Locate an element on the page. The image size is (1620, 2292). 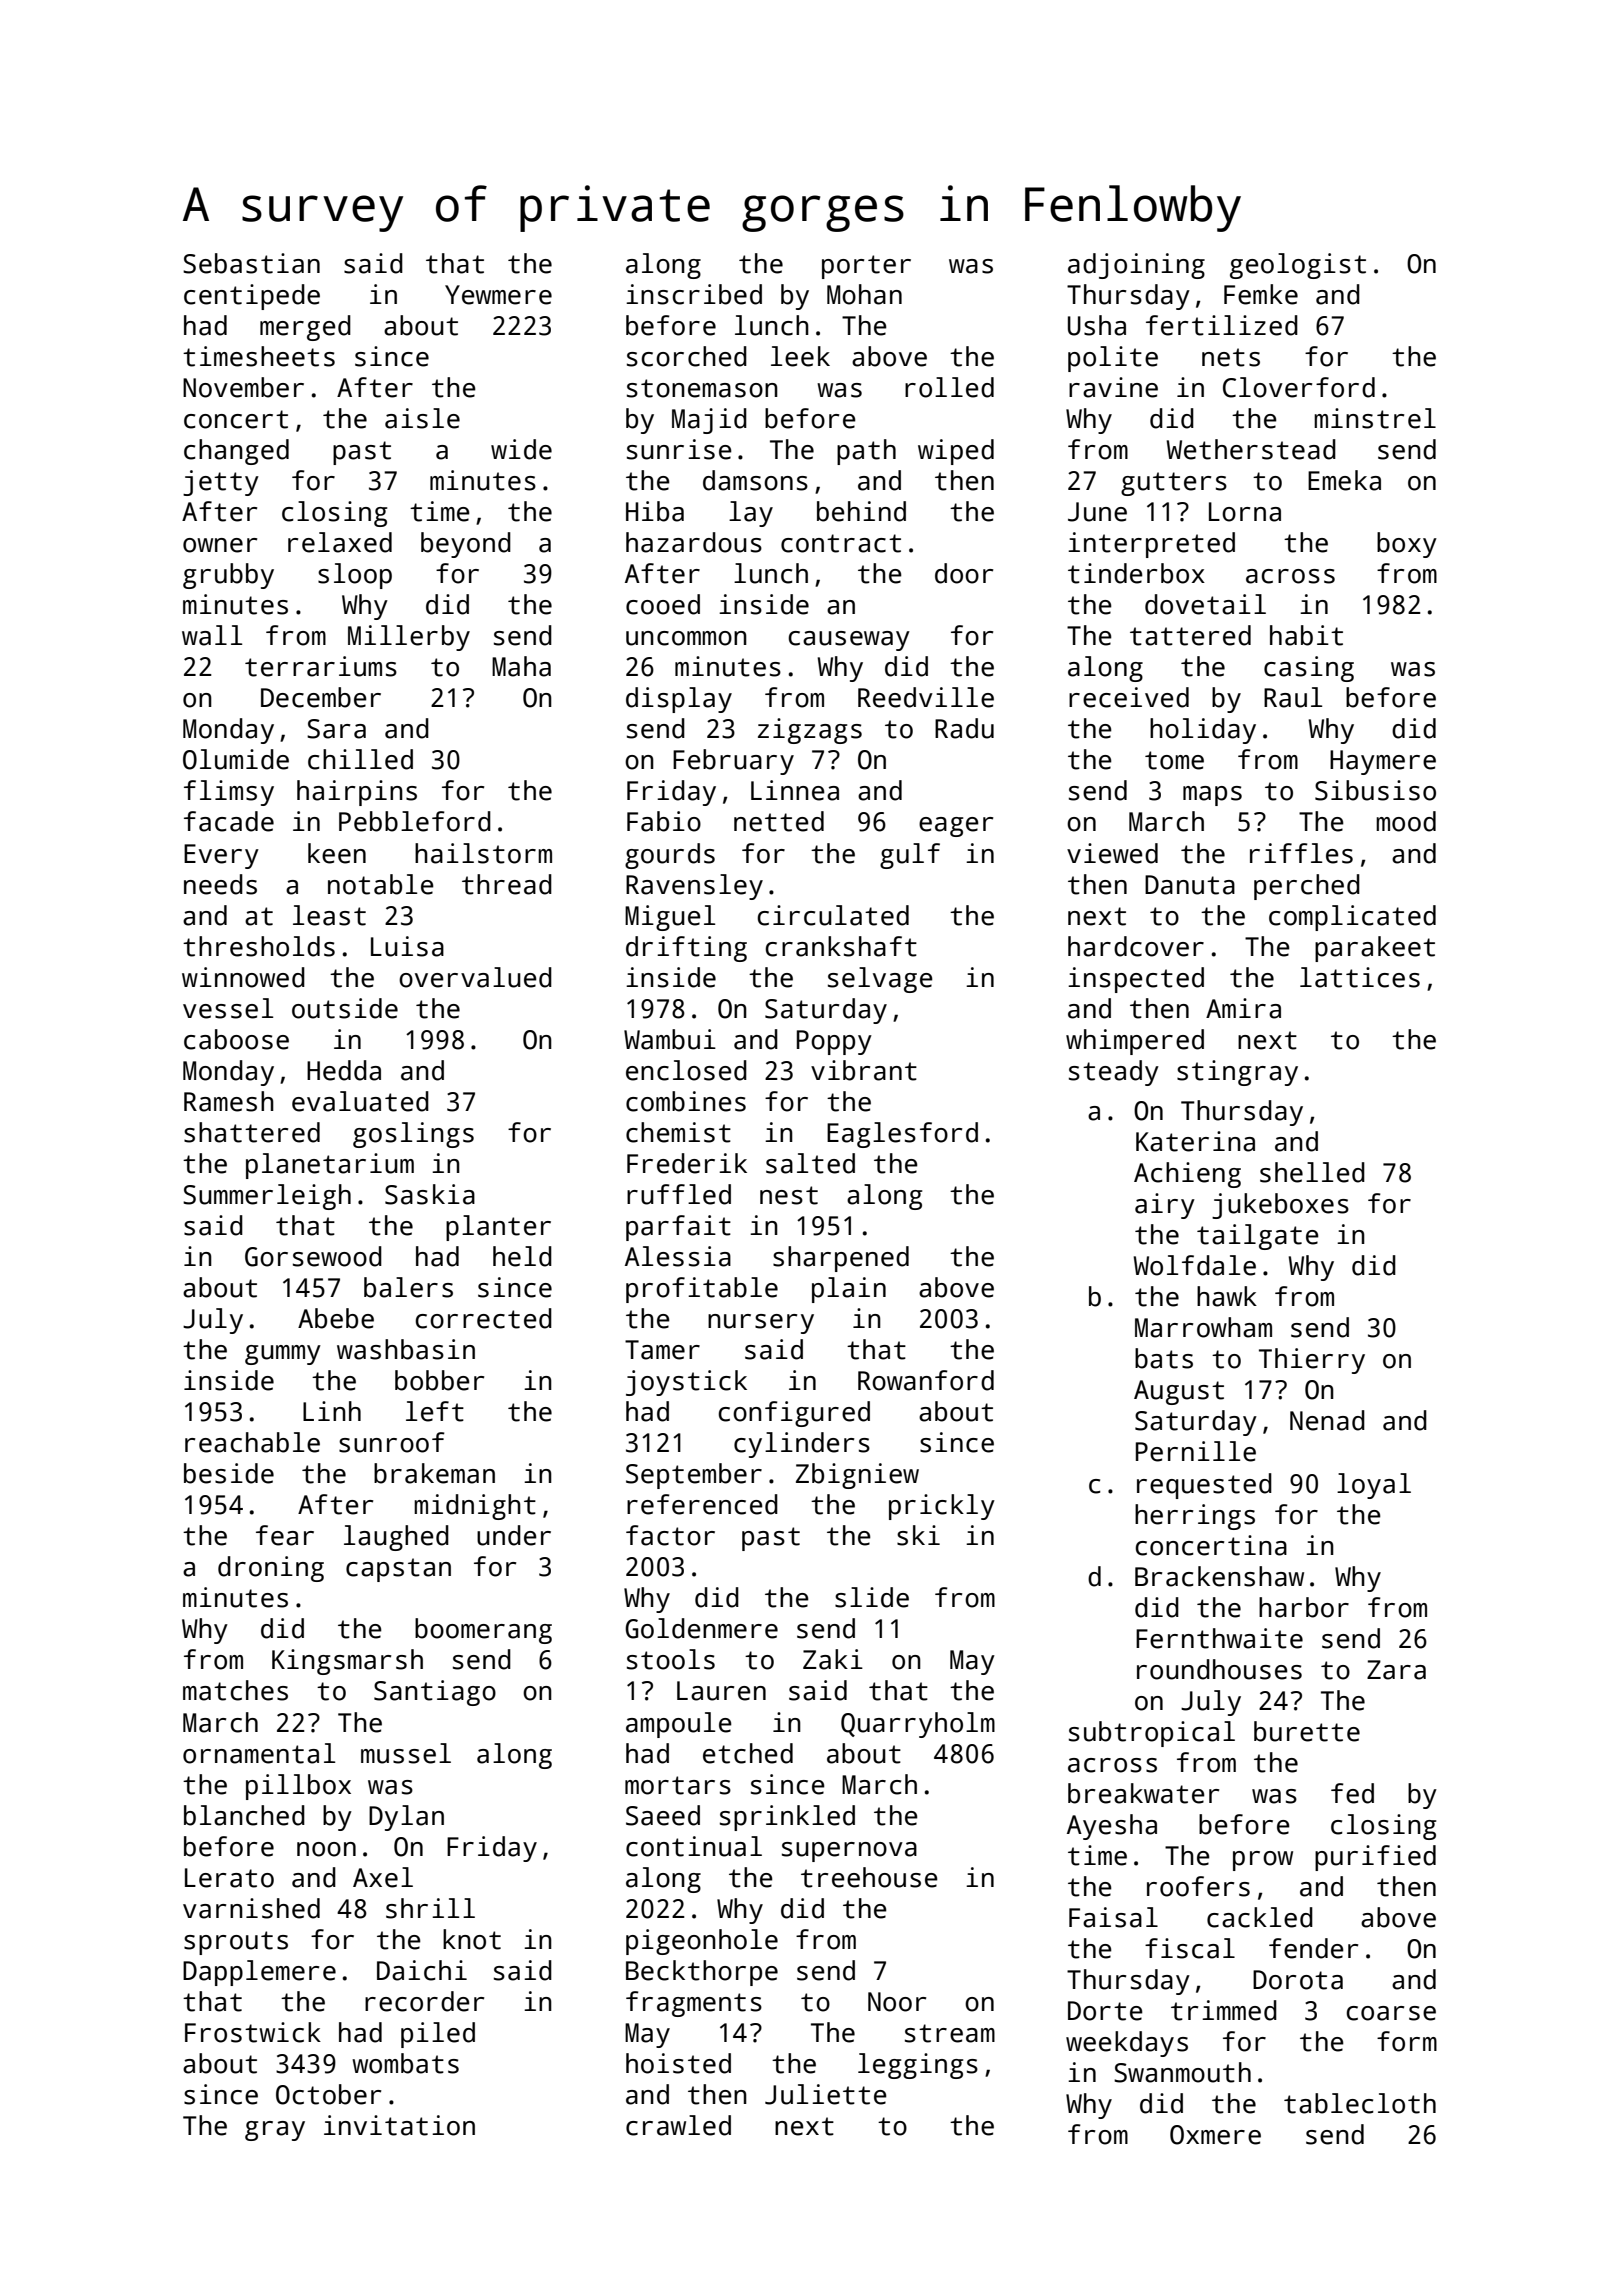
Usha is located at coordinates (1097, 325).
